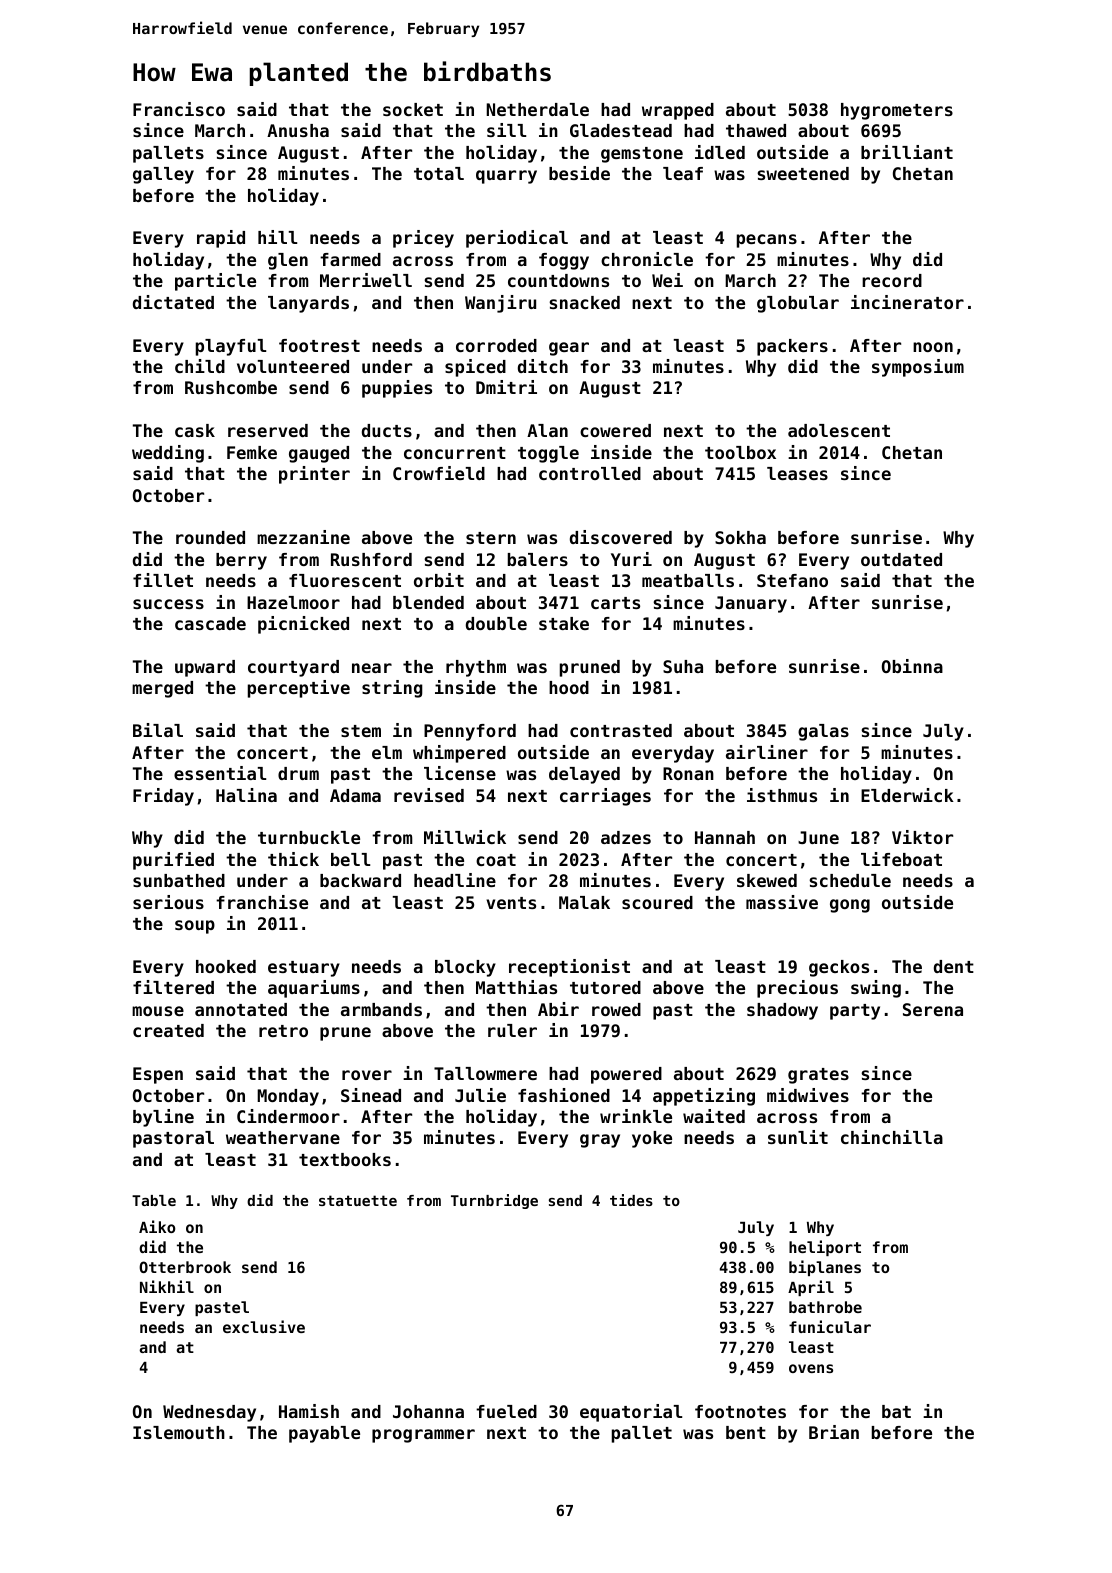 The image size is (1112, 1573). I want to click on created, so click(168, 1030).
